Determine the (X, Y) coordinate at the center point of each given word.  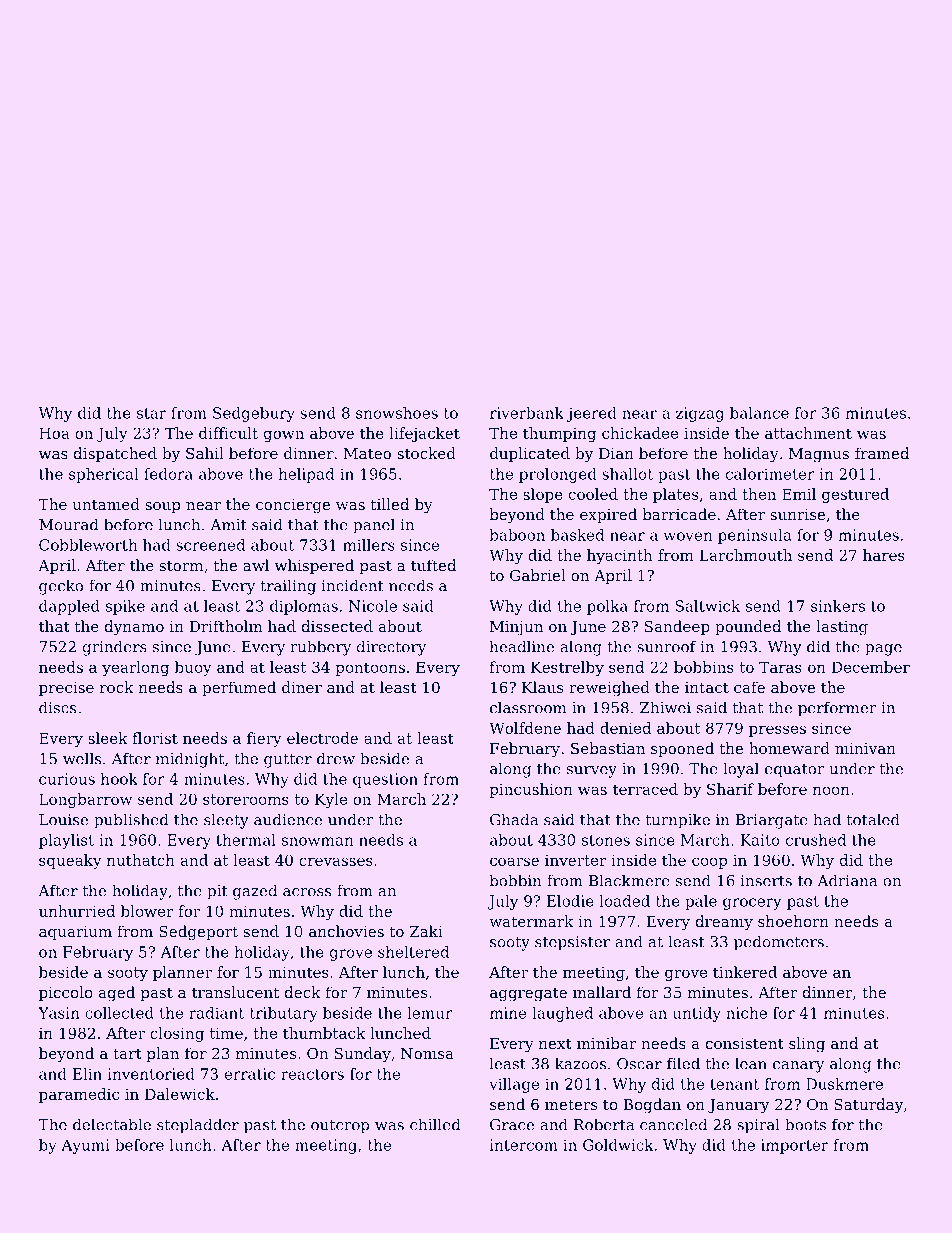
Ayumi (85, 1146)
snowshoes (397, 413)
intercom (524, 1145)
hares (884, 555)
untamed (106, 504)
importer (794, 1146)
